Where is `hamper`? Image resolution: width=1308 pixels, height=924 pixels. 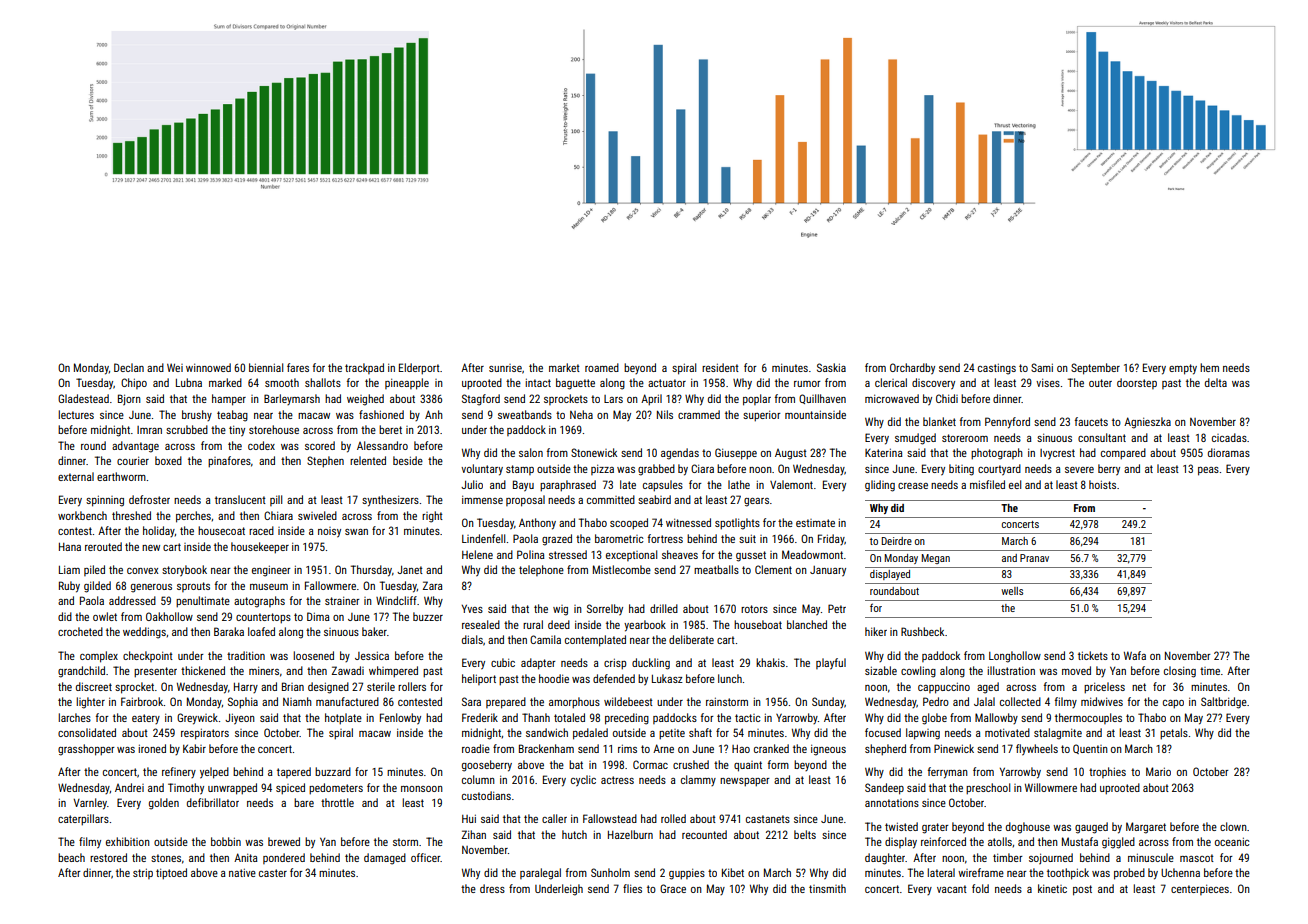
hamper is located at coordinates (229, 400).
